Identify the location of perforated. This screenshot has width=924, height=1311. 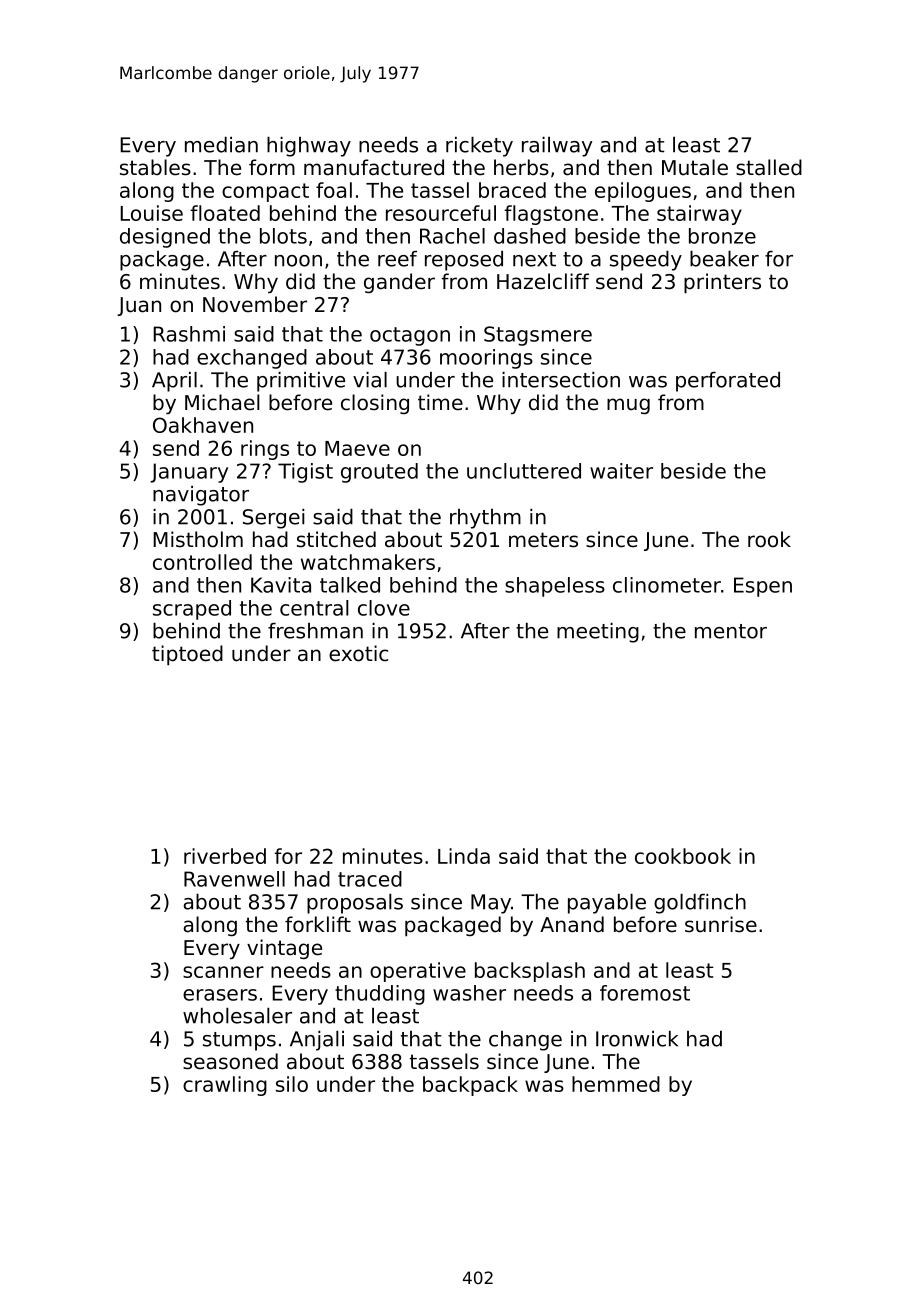
(728, 382).
